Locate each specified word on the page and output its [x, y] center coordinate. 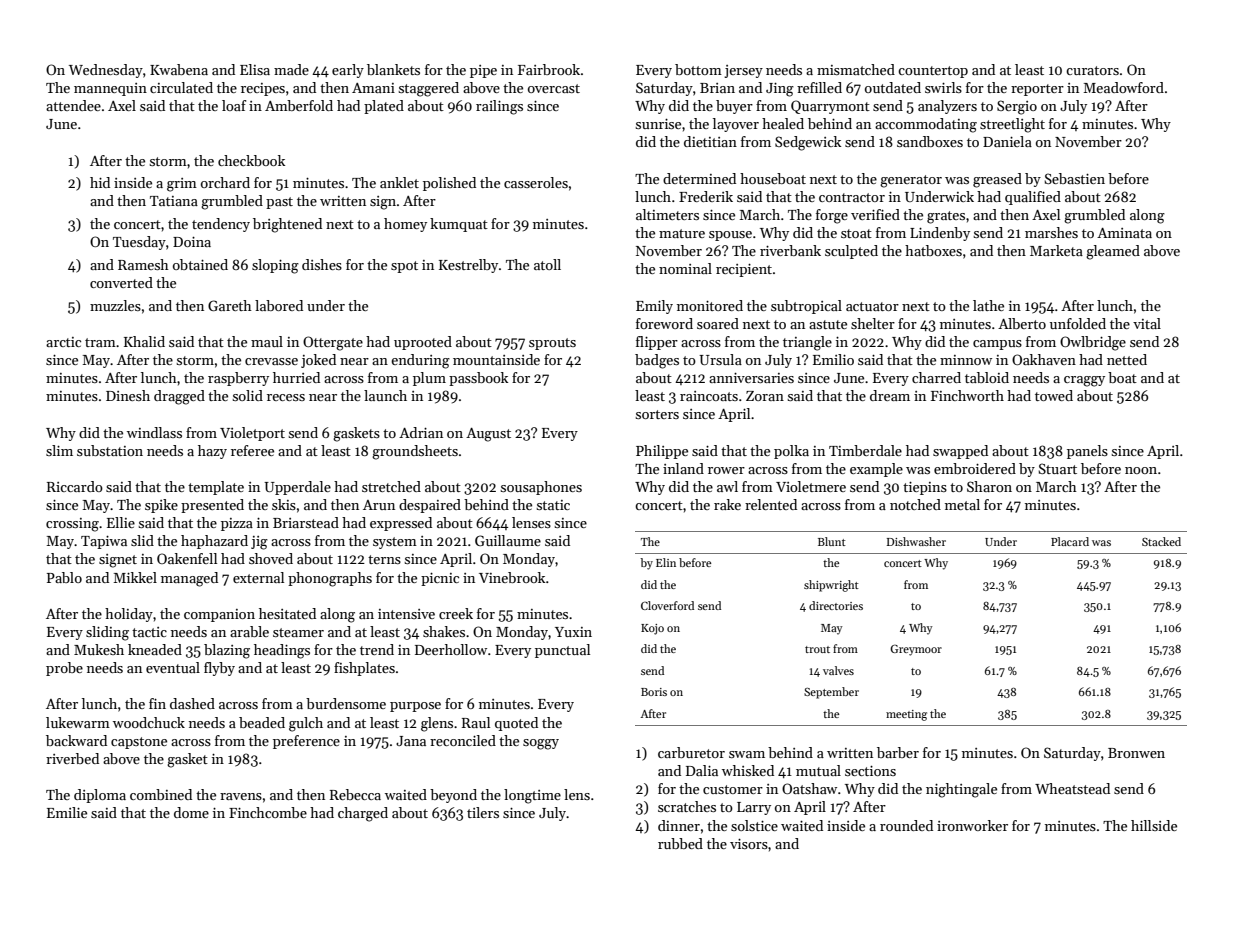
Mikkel [135, 577]
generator [911, 181]
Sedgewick [808, 143]
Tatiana [174, 201]
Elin [666, 562]
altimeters [667, 214]
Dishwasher [916, 541]
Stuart [1057, 468]
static [553, 505]
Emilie [67, 812]
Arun [379, 505]
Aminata [1124, 233]
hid [100, 182]
